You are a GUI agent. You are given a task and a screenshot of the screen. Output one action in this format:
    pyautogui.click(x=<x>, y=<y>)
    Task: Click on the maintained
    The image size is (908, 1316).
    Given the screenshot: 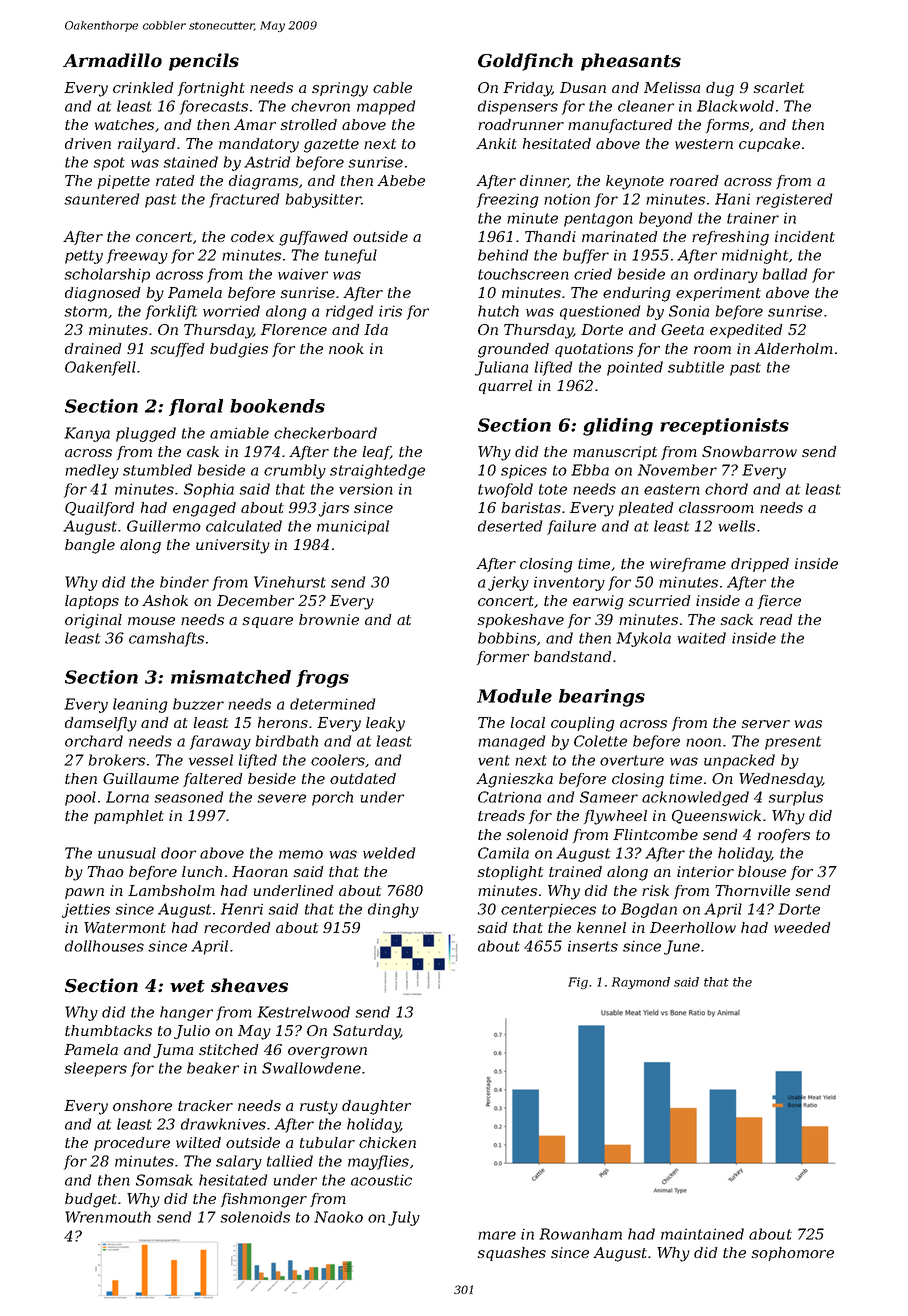 What is the action you would take?
    pyautogui.click(x=702, y=1234)
